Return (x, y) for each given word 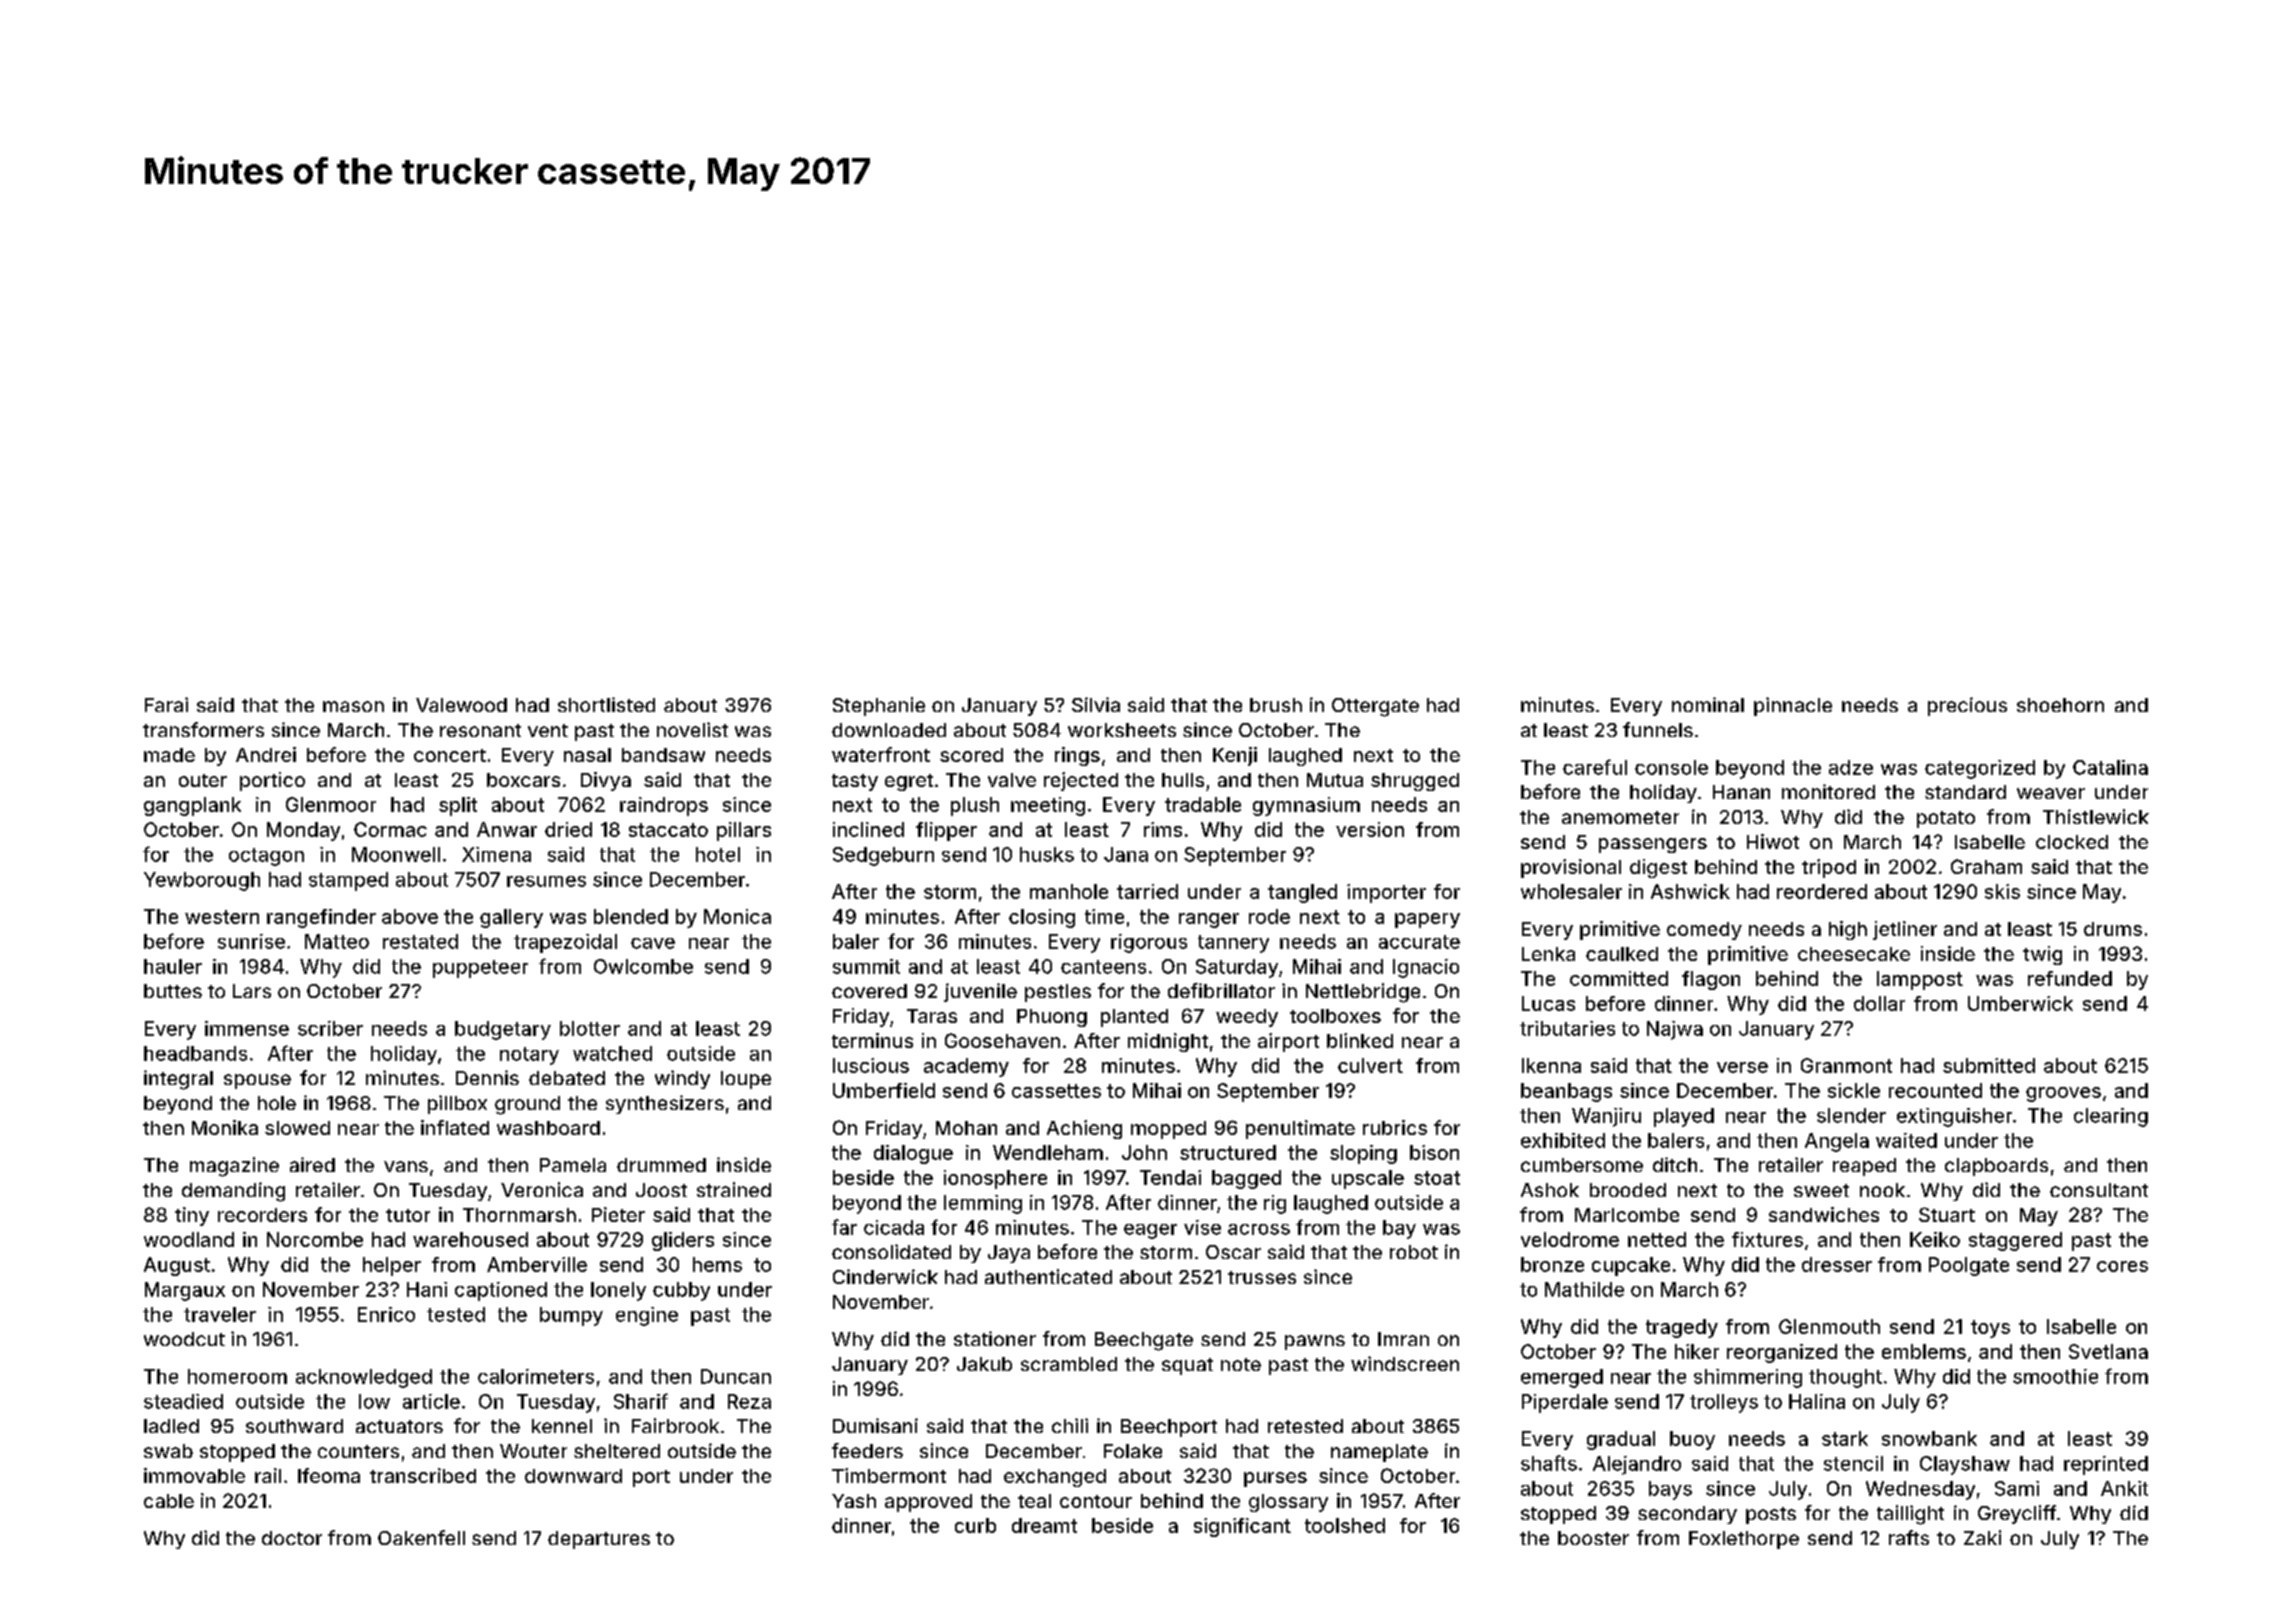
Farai (166, 704)
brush (1276, 705)
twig (2042, 955)
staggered (2015, 1241)
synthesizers (665, 1104)
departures (599, 1540)
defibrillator (1221, 990)
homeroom (237, 1376)
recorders (262, 1215)
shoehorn (2060, 705)
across (1259, 1229)
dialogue (913, 1154)
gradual (1621, 1440)
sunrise (251, 941)
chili (1070, 1425)
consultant (2099, 1190)
